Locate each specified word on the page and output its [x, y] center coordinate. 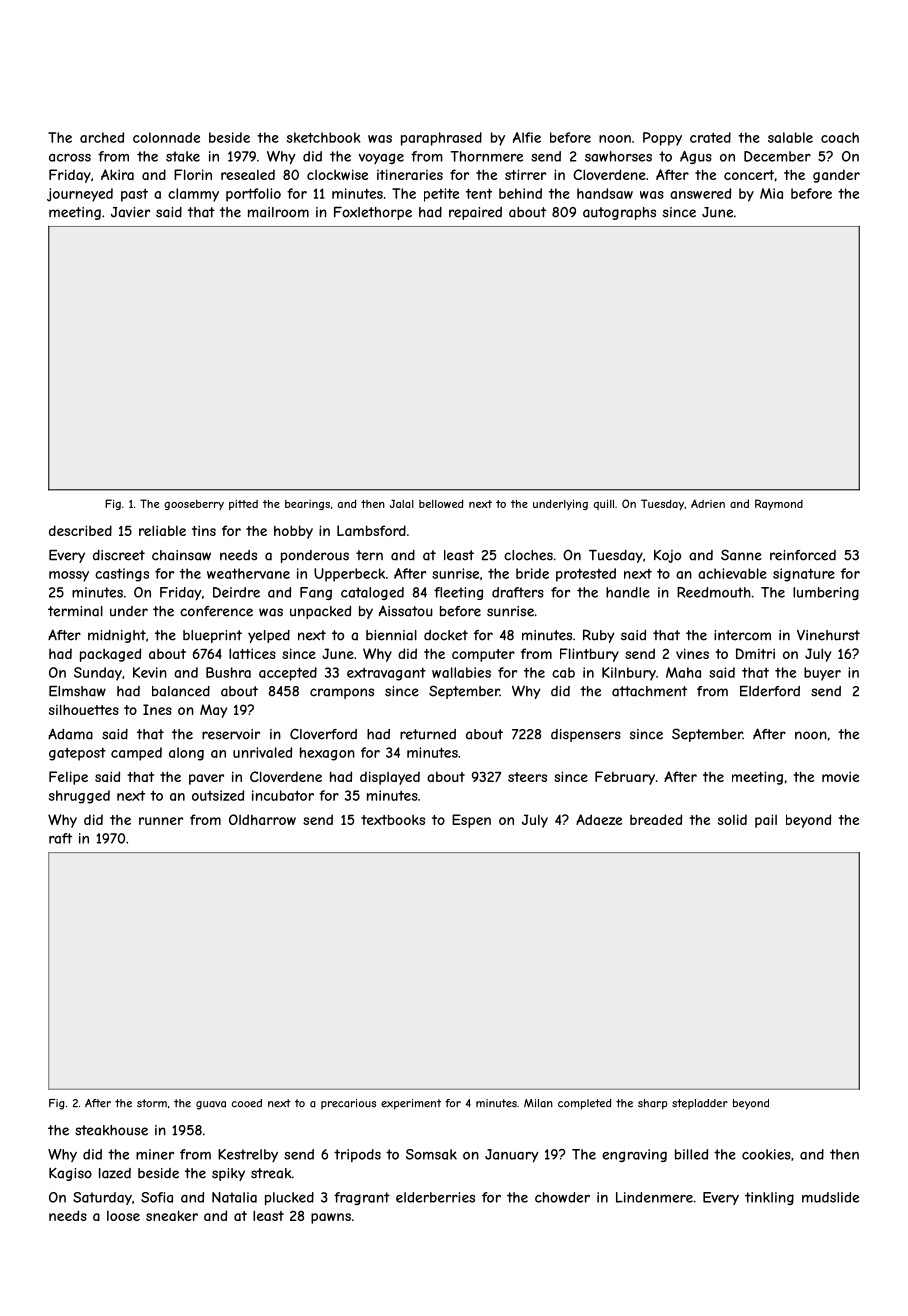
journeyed [80, 195]
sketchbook [323, 137]
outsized [218, 795]
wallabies [461, 672]
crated [710, 137]
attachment [649, 691]
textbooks [393, 819]
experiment [411, 1104]
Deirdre [236, 592]
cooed [247, 1103]
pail [766, 821]
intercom [742, 635]
